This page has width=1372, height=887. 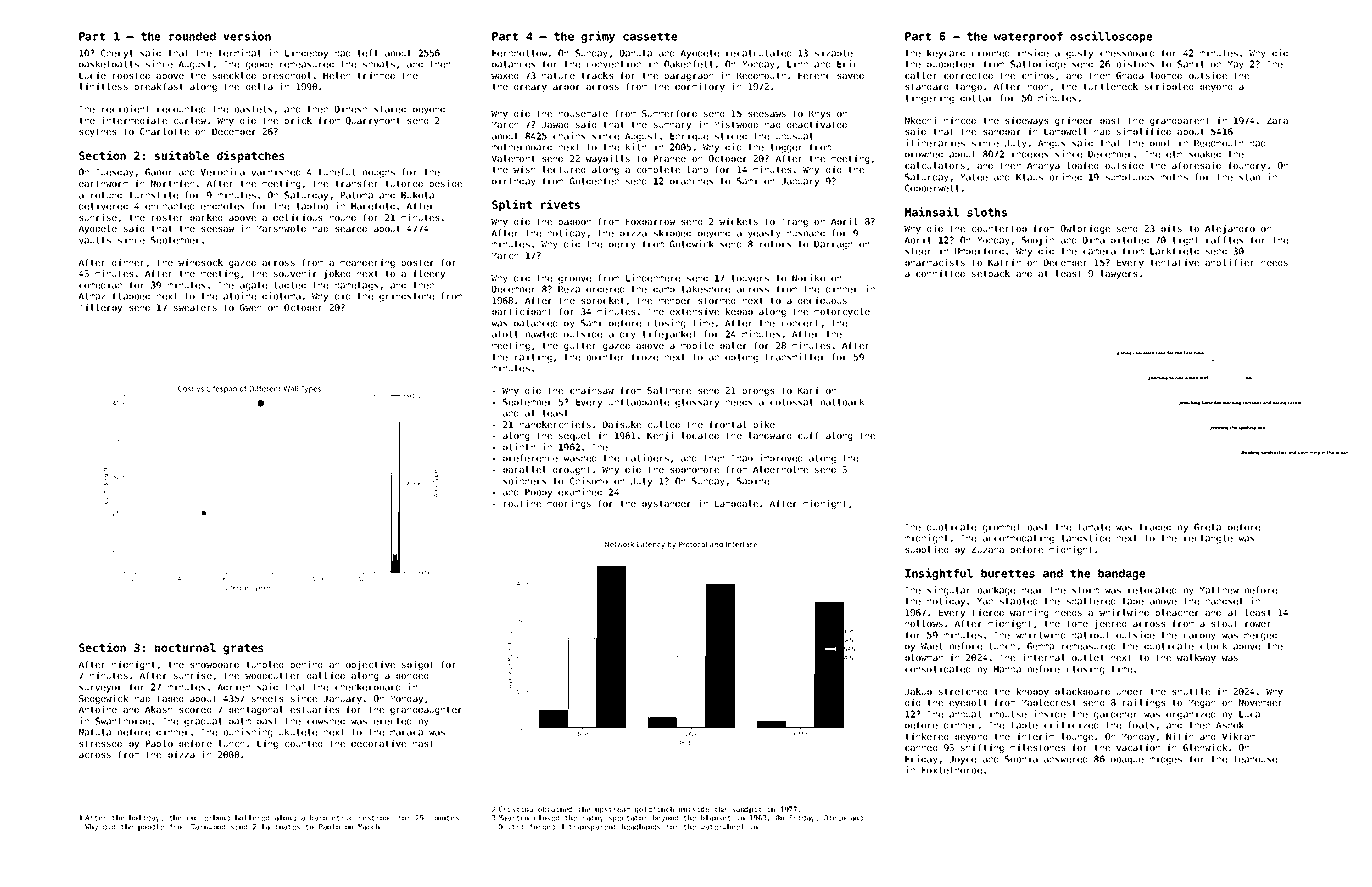 I want to click on Trang, so click(x=794, y=222).
